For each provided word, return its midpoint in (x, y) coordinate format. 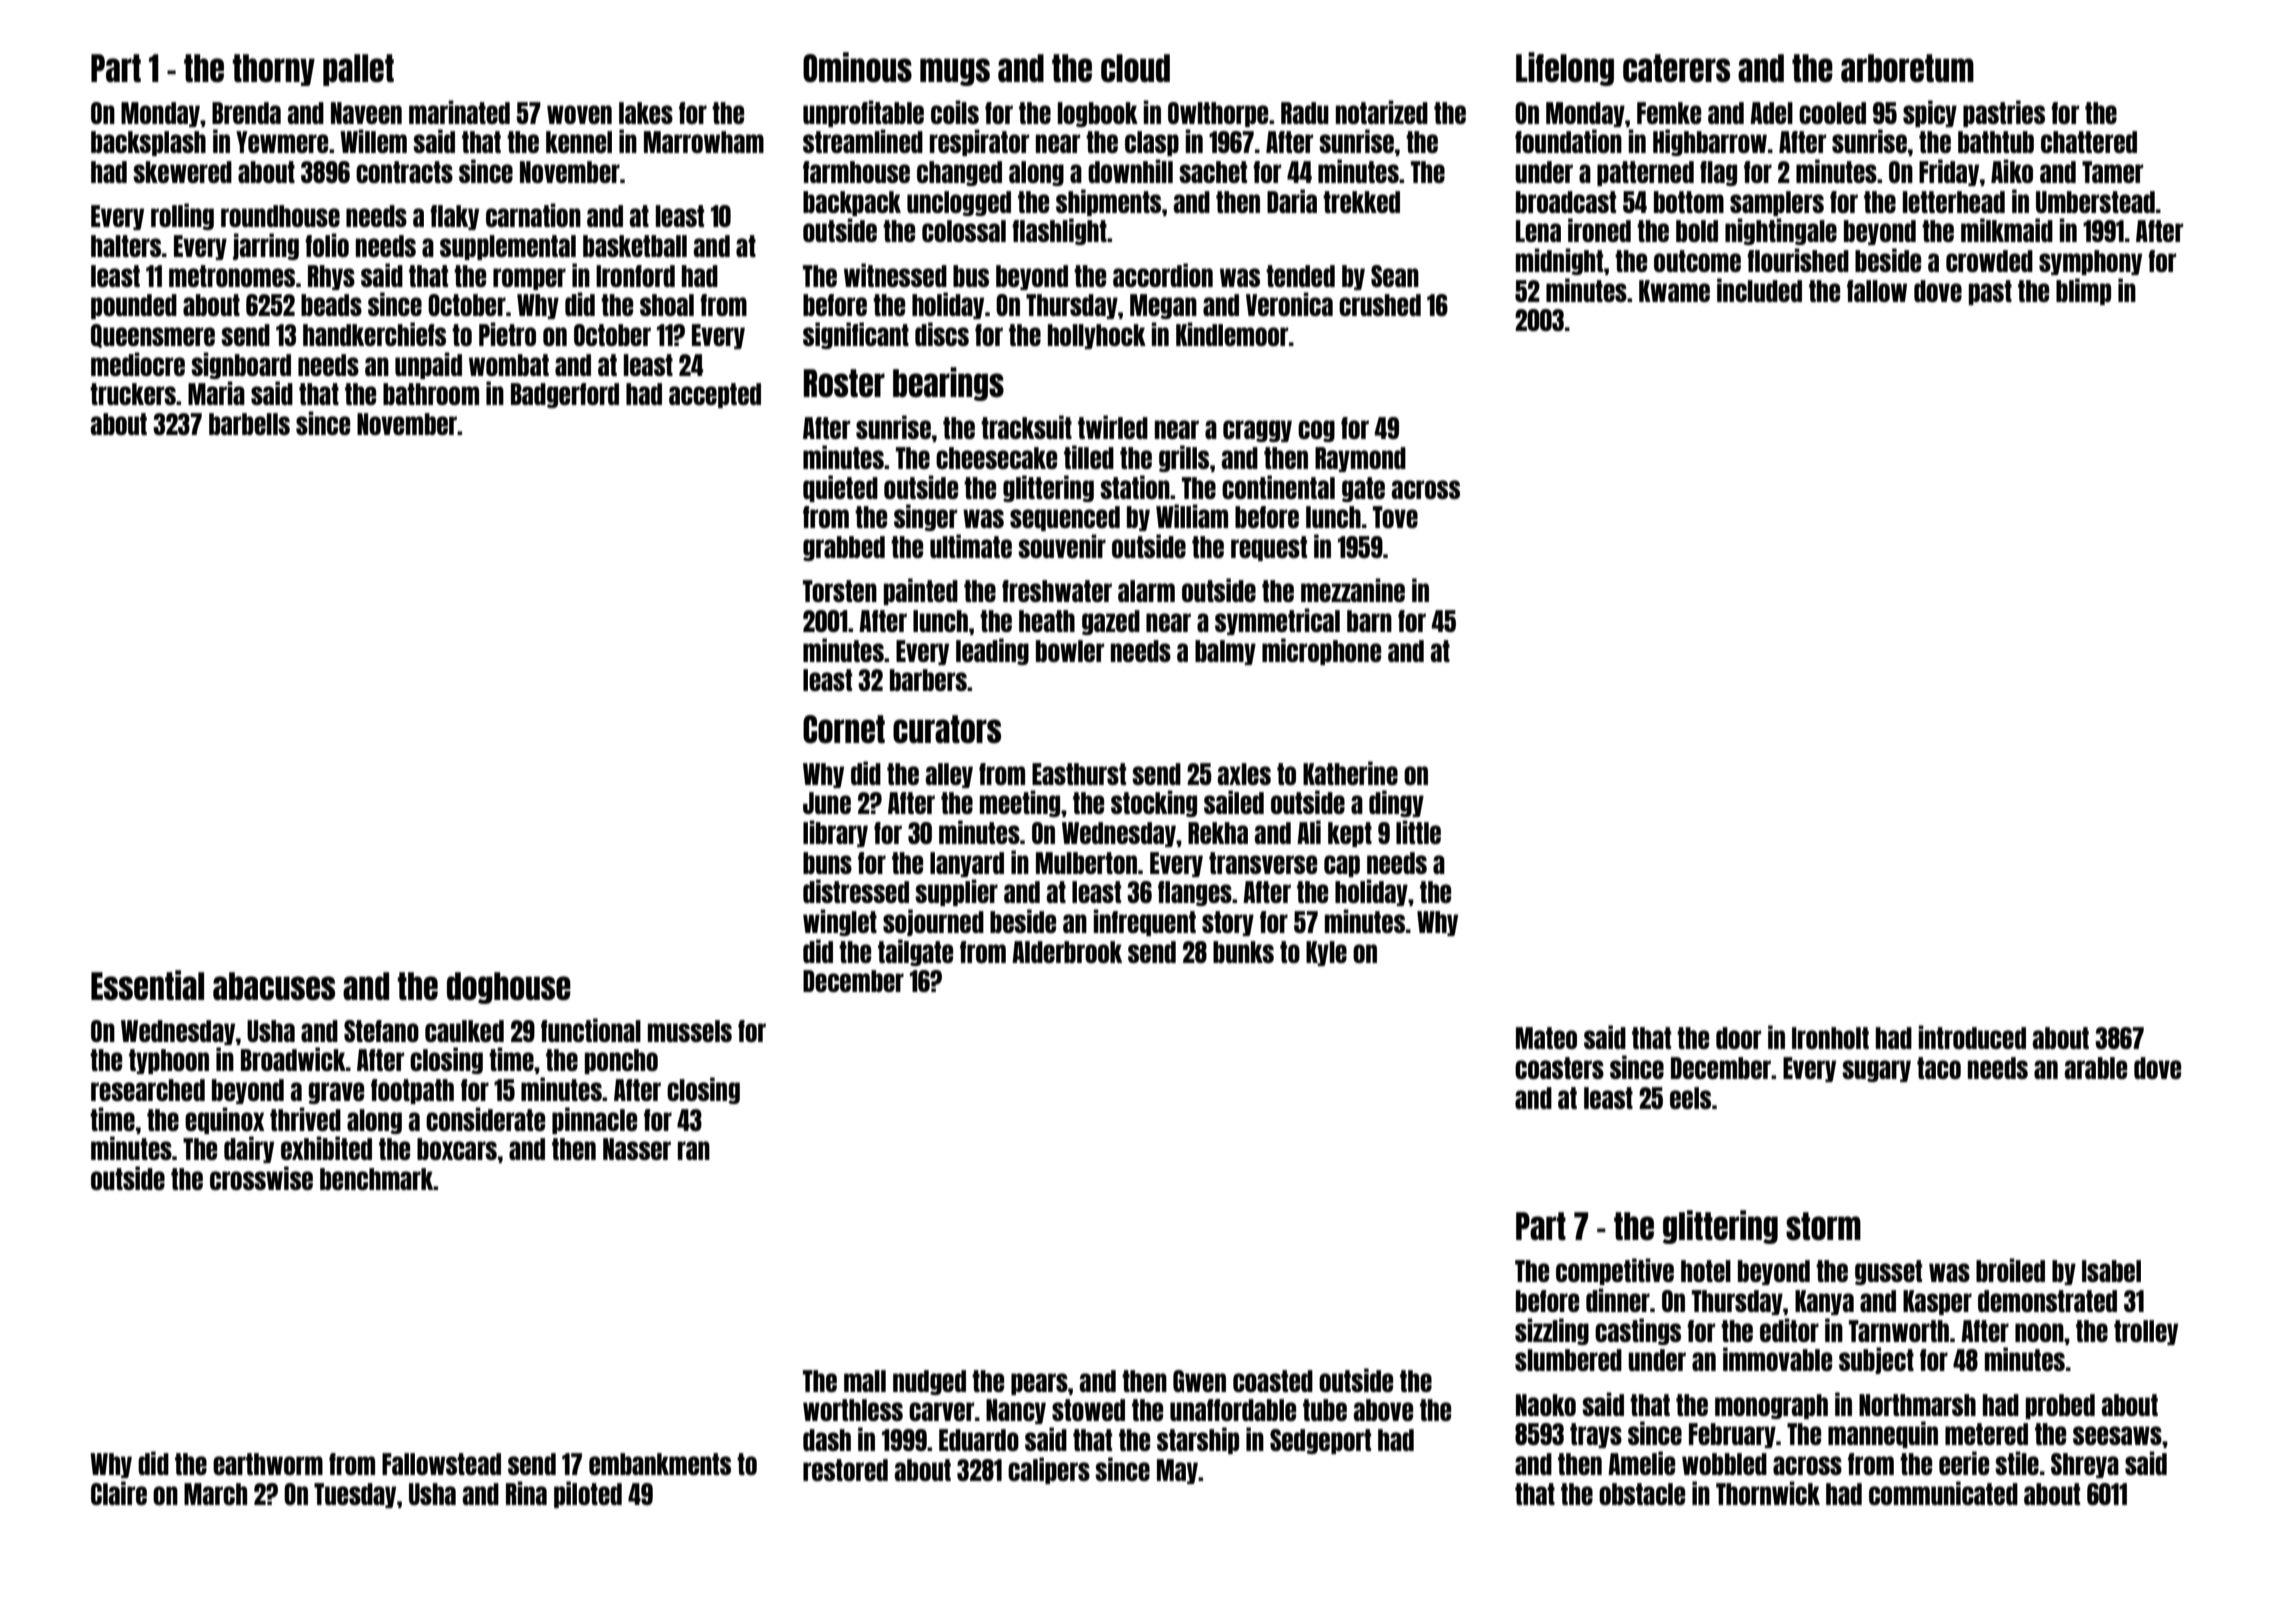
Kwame (1674, 291)
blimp (2083, 291)
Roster (844, 383)
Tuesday (355, 1495)
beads (331, 305)
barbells (249, 424)
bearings (948, 384)
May (1177, 1471)
